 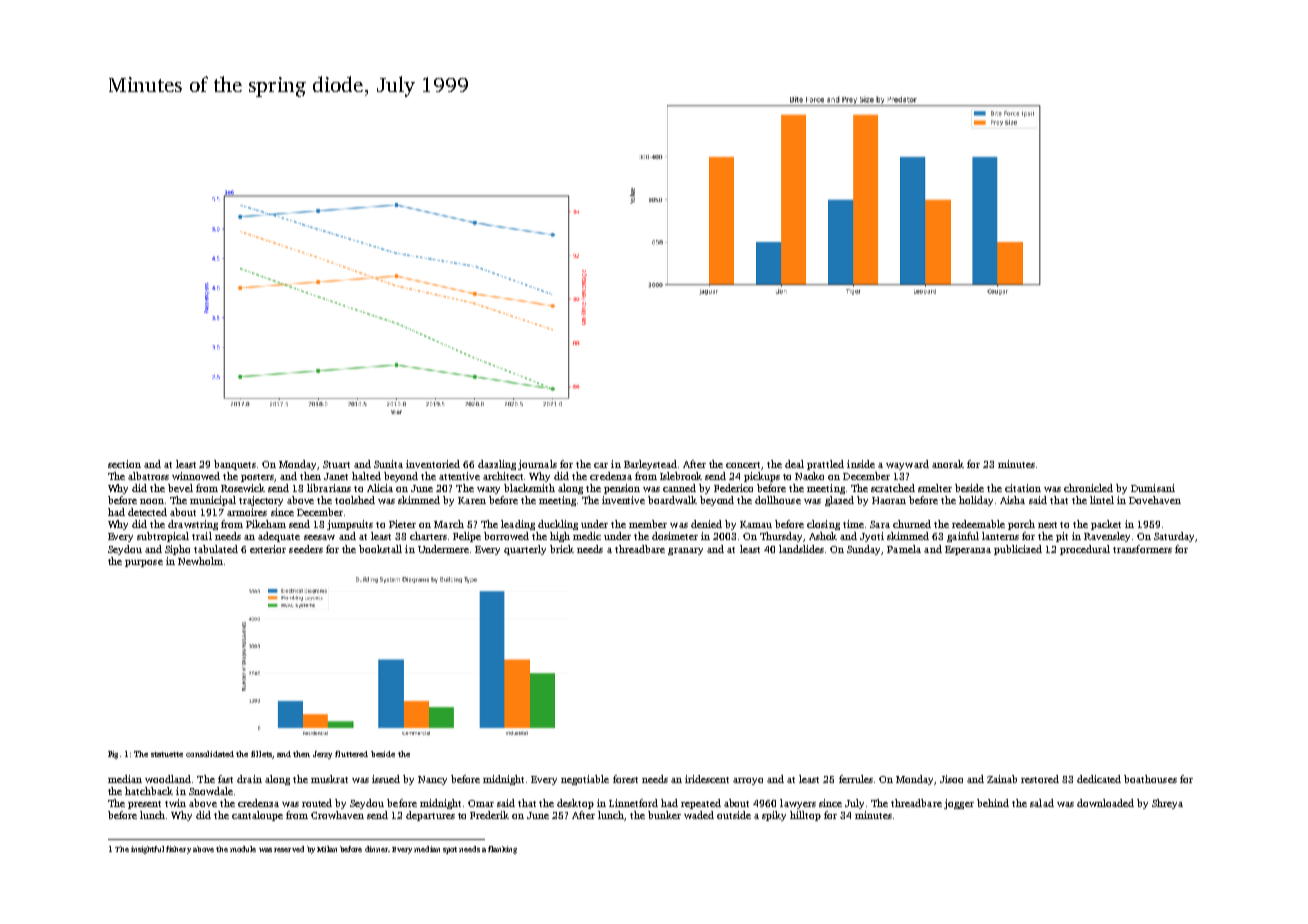 What do you see at coordinates (601, 465) in the screenshot?
I see `car` at bounding box center [601, 465].
